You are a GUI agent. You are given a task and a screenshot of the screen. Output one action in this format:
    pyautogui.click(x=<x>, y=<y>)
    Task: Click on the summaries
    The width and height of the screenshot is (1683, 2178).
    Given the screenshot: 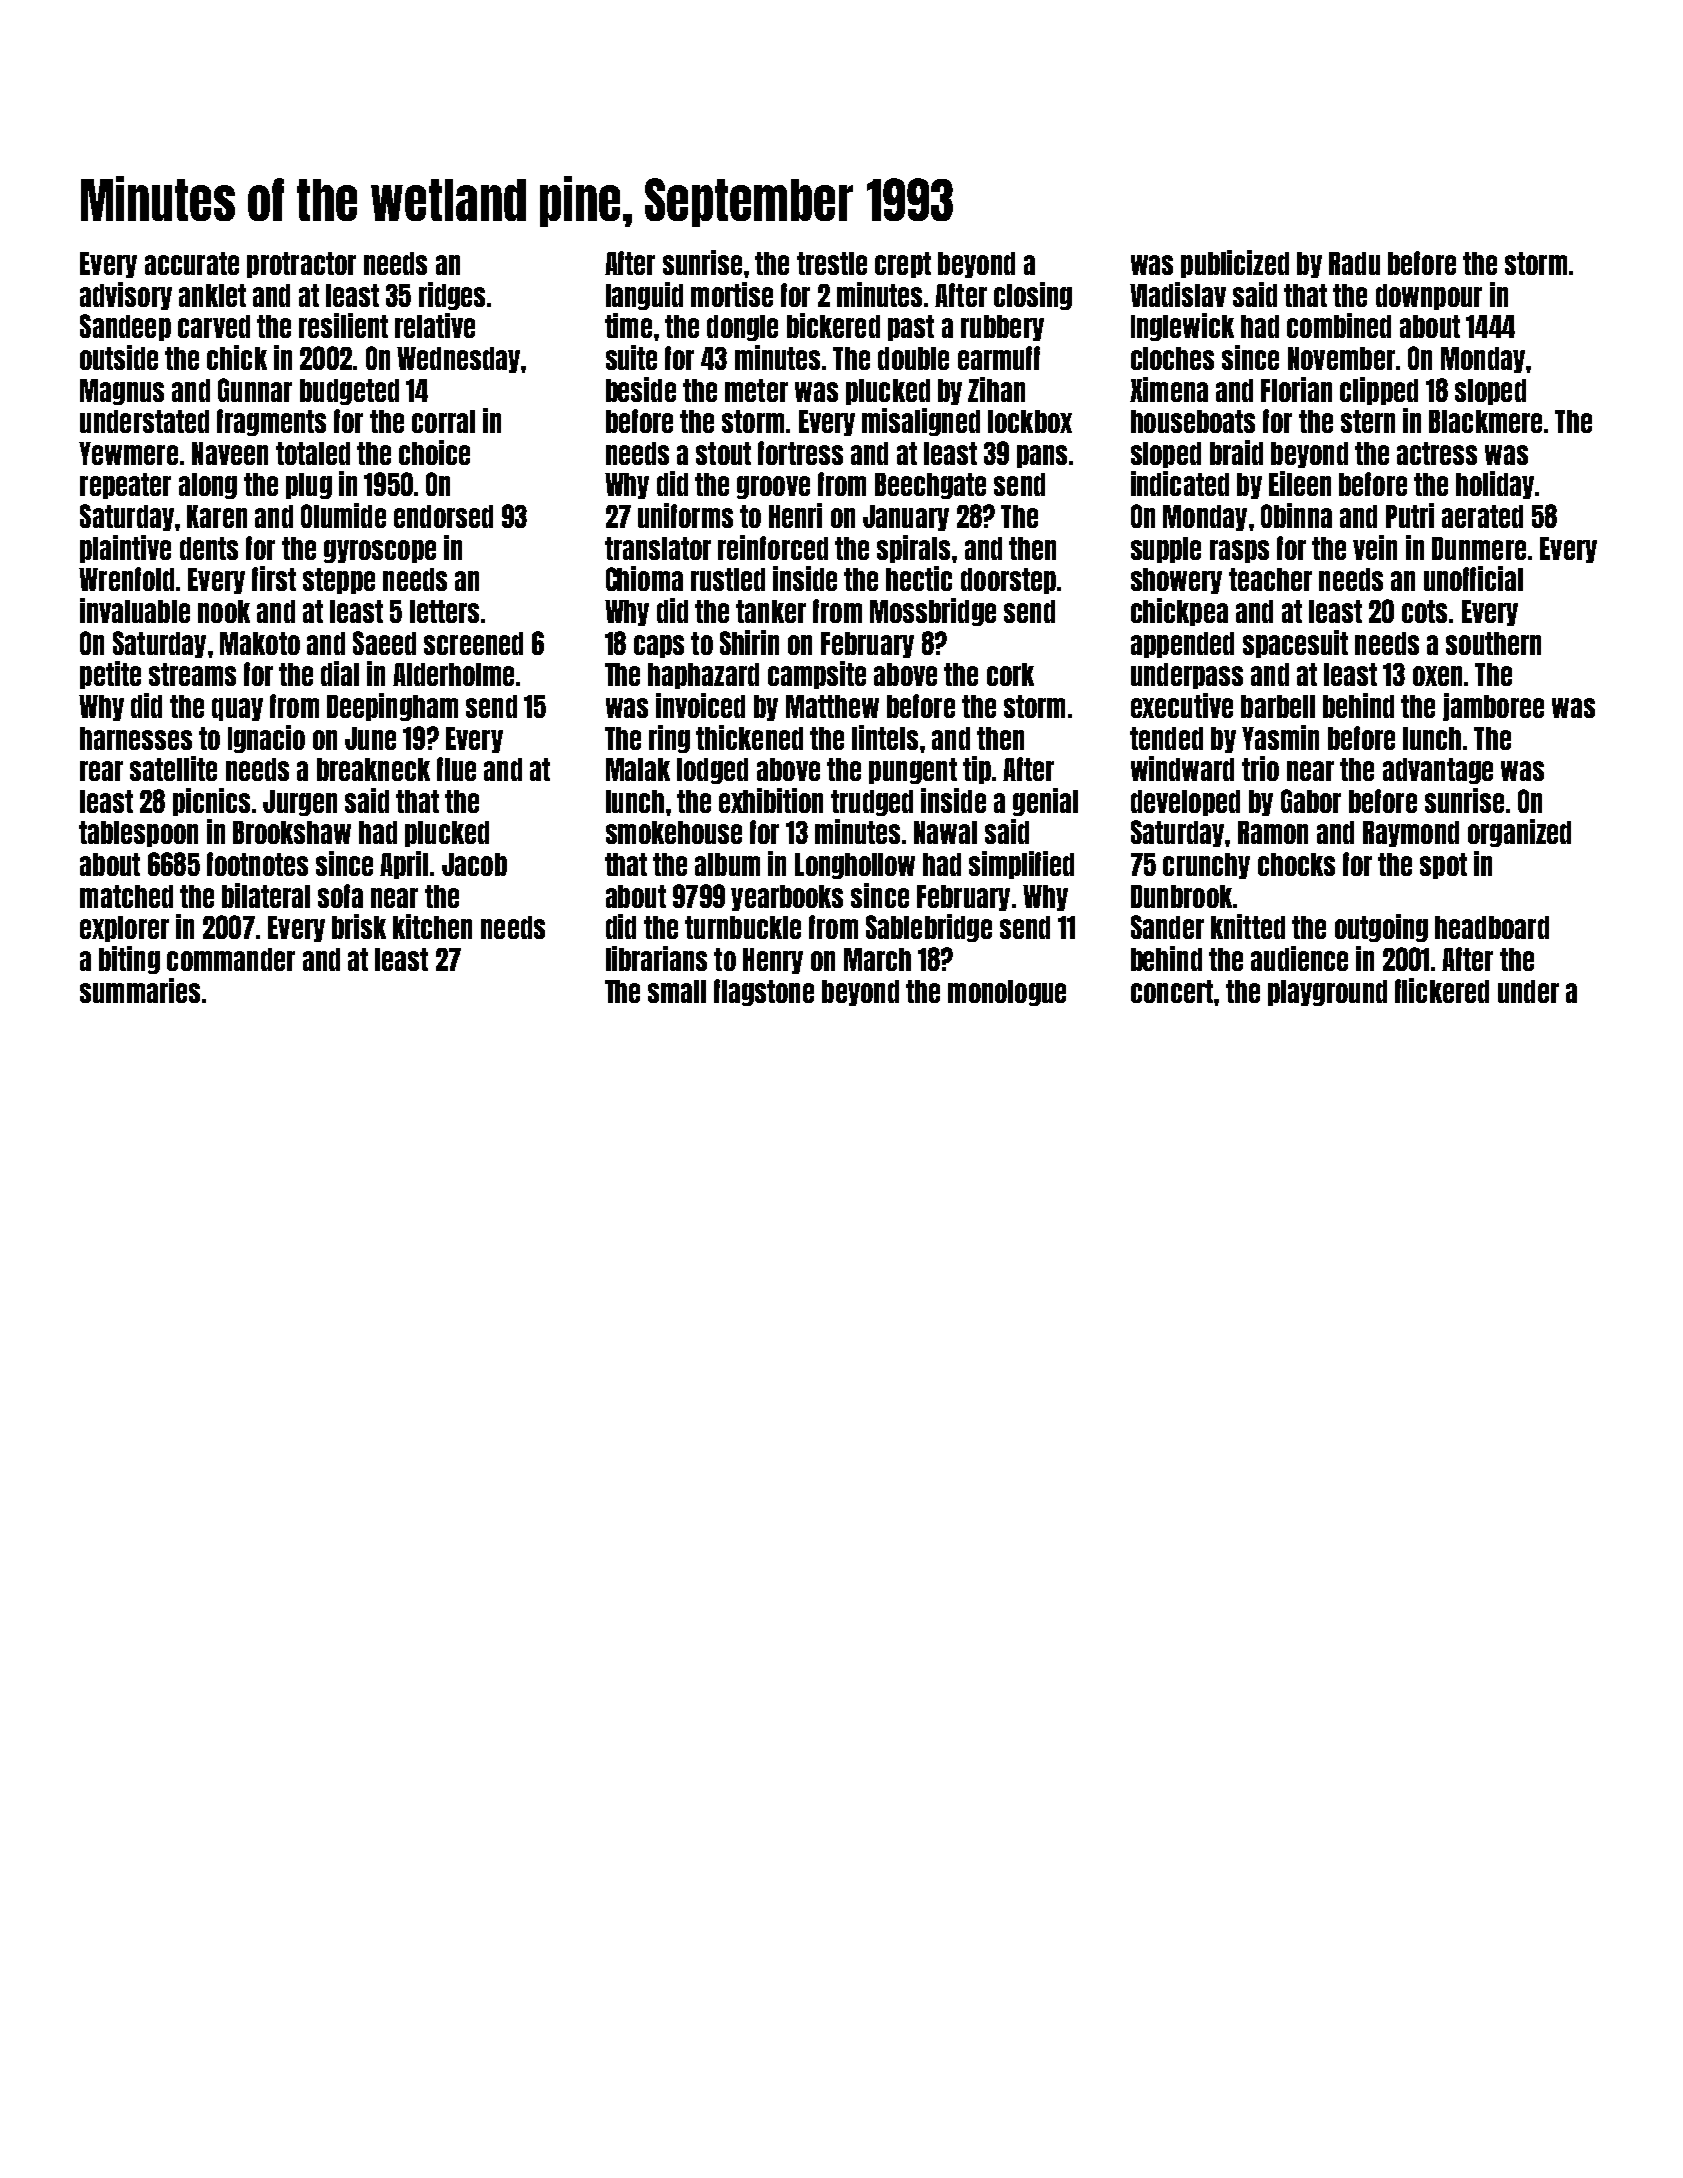 What is the action you would take?
    pyautogui.click(x=140, y=990)
